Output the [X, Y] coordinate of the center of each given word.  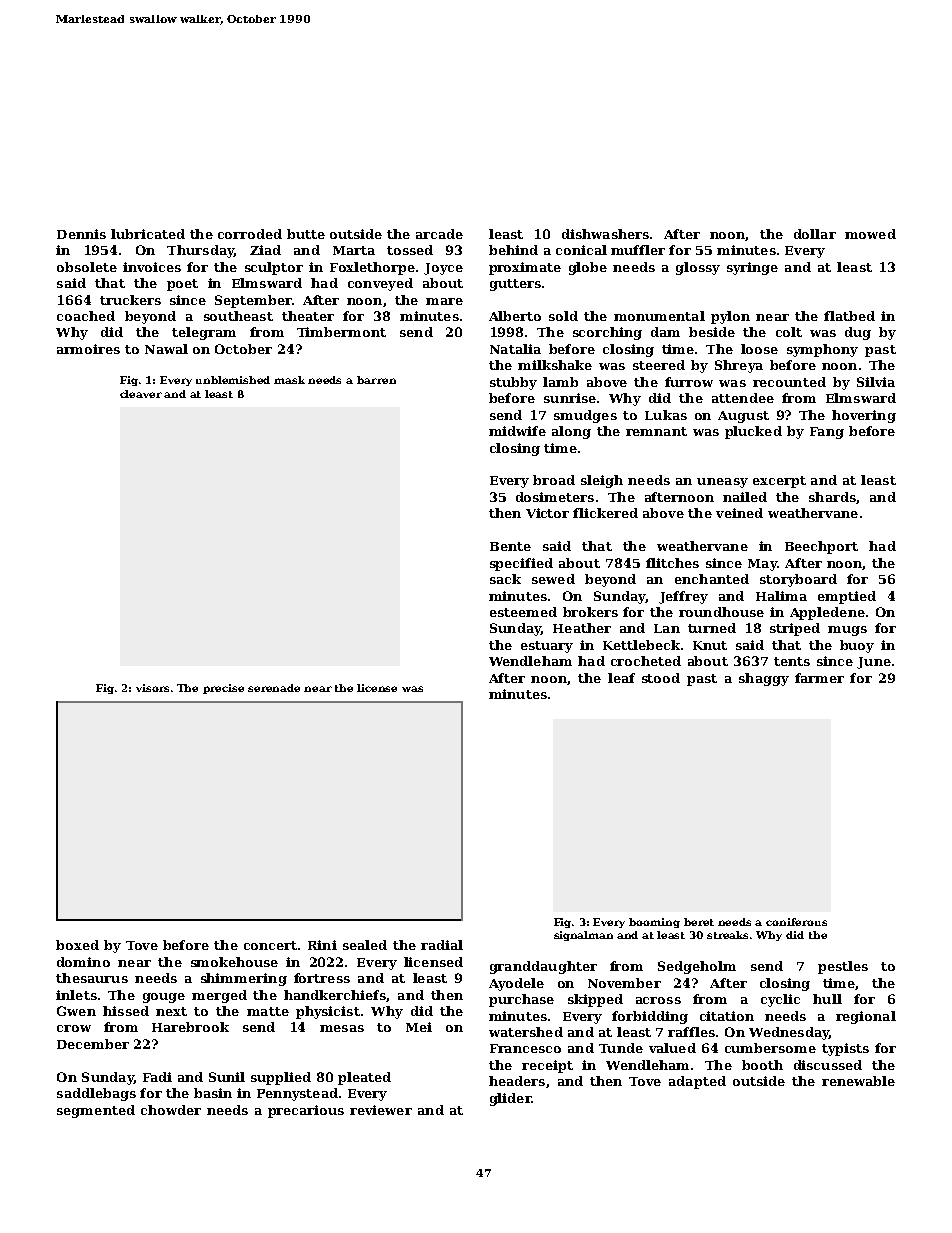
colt [789, 332]
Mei [419, 1027]
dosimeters [555, 497]
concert [270, 945]
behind [513, 250]
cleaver [141, 394]
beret [699, 922]
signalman [583, 936]
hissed [126, 1011]
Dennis [81, 234]
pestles [843, 967]
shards [832, 497]
